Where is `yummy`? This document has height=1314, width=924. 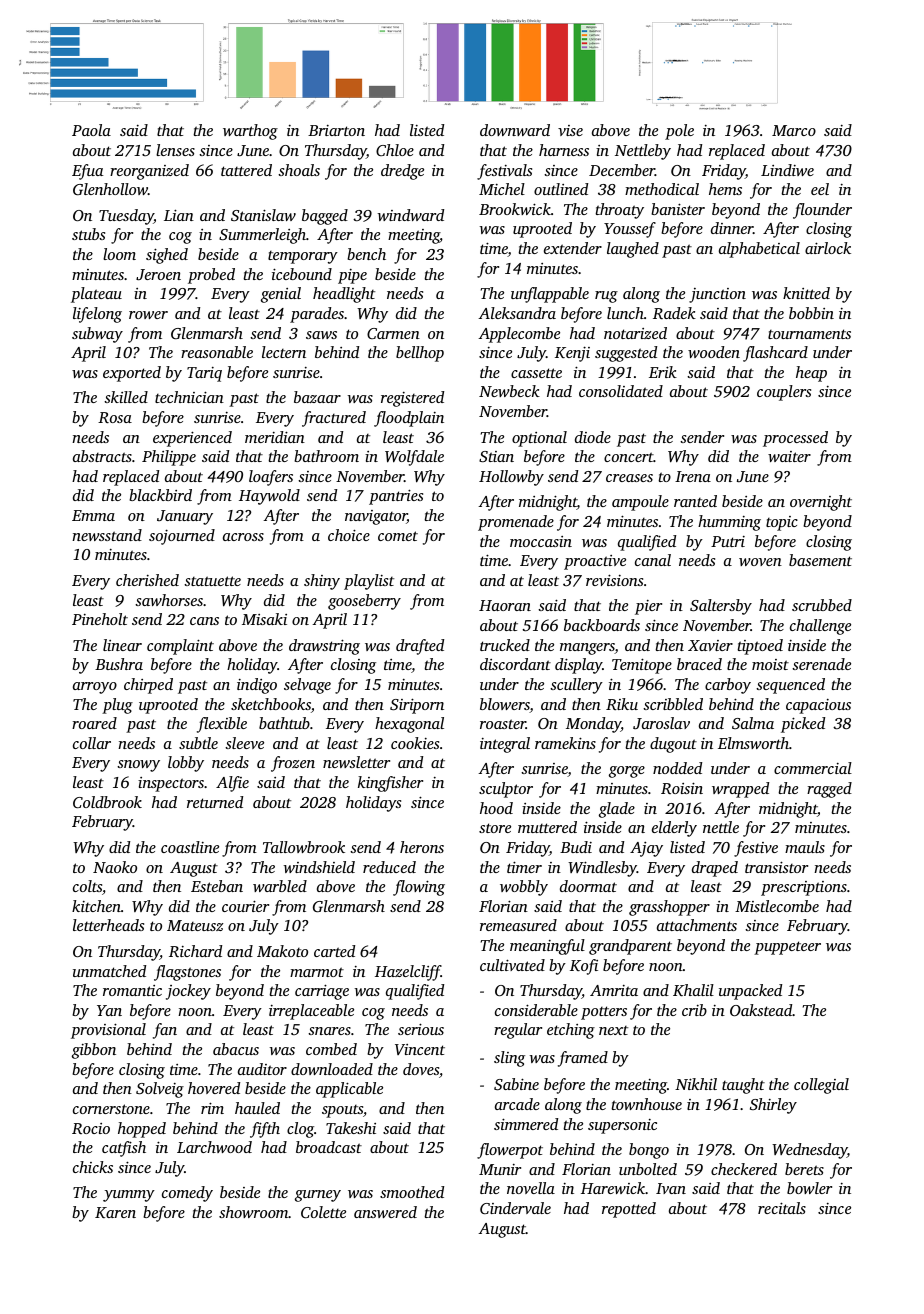
yummy is located at coordinates (129, 1196).
